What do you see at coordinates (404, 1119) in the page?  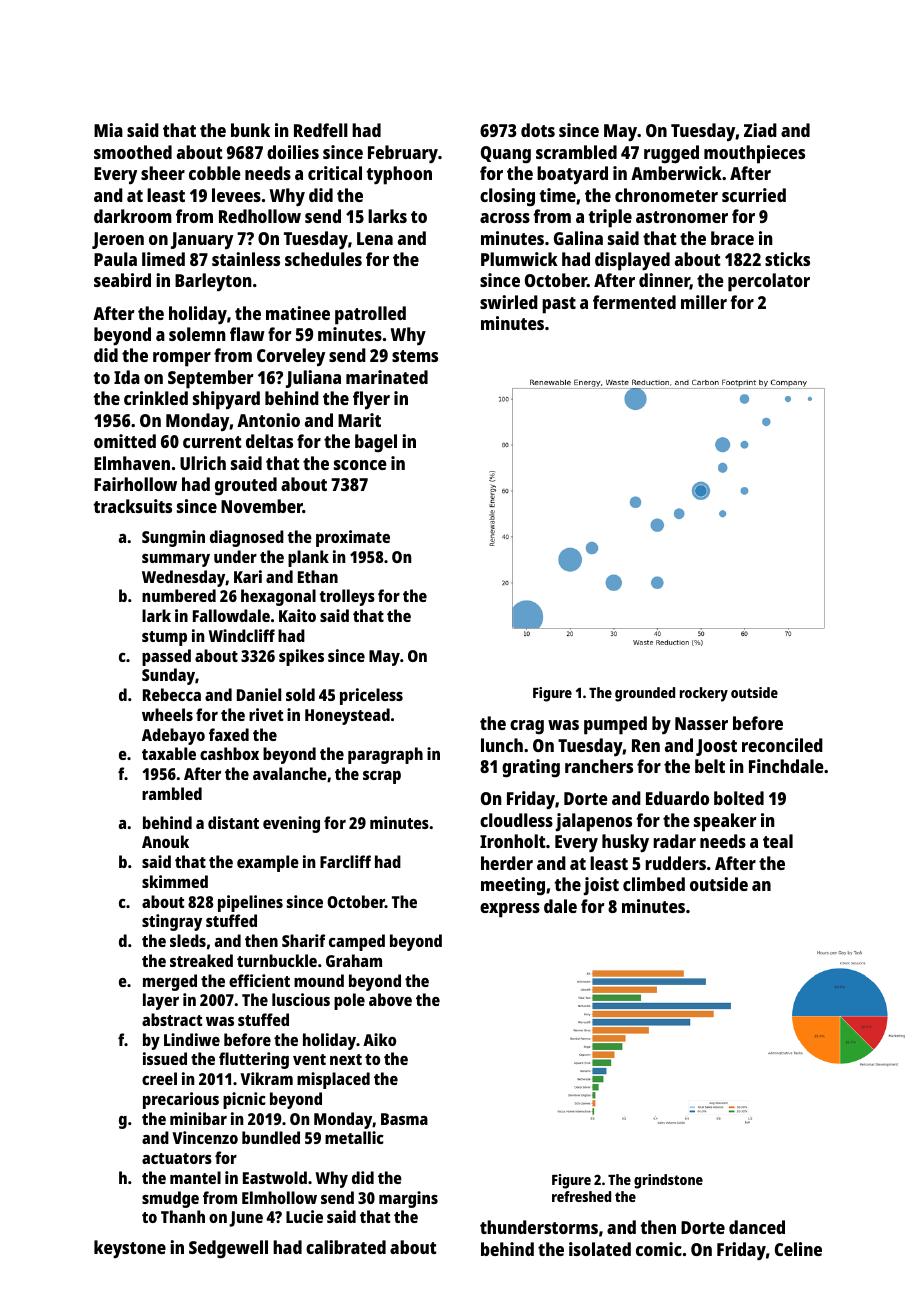 I see `Basma` at bounding box center [404, 1119].
